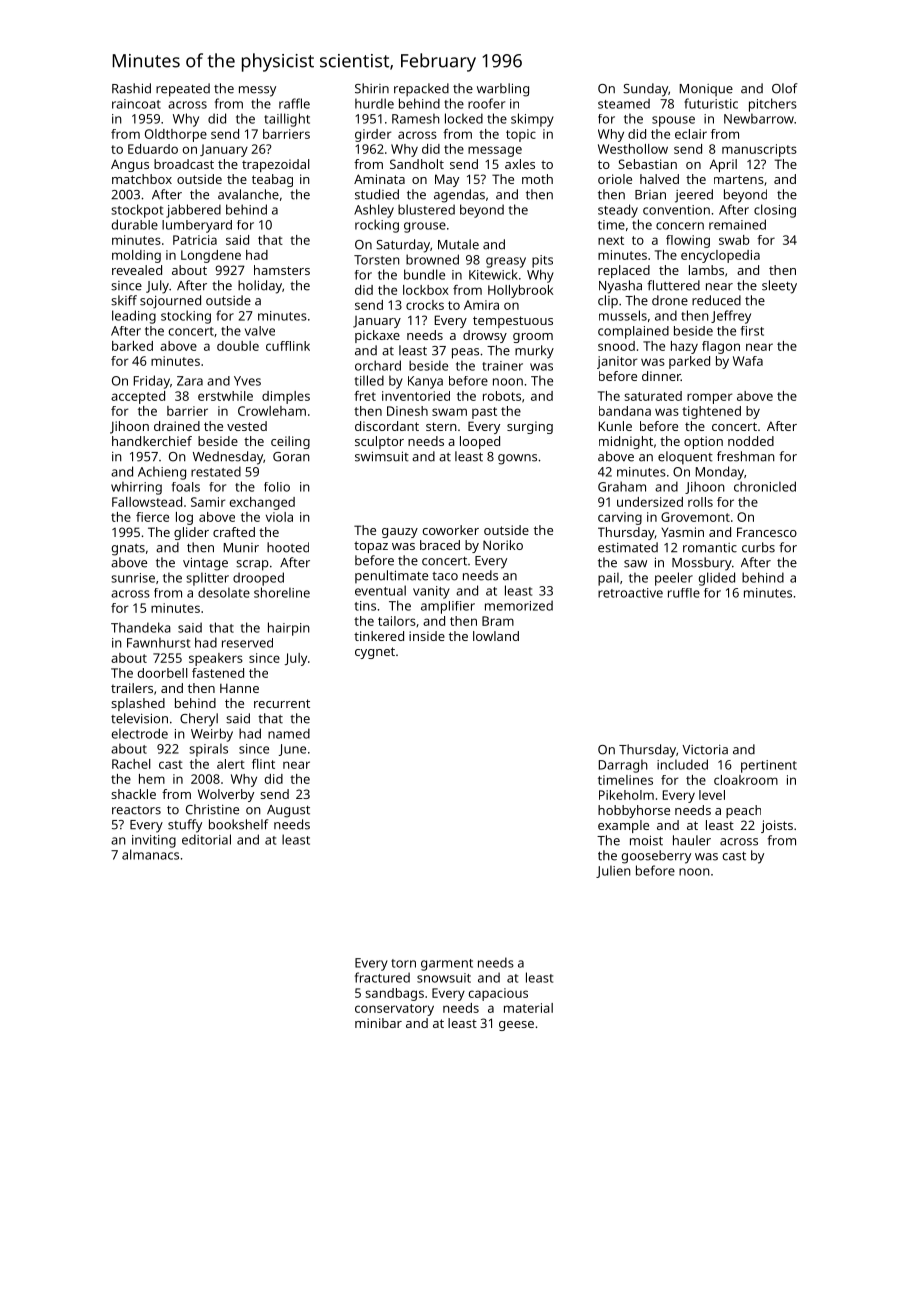  What do you see at coordinates (421, 90) in the screenshot?
I see `repacked` at bounding box center [421, 90].
